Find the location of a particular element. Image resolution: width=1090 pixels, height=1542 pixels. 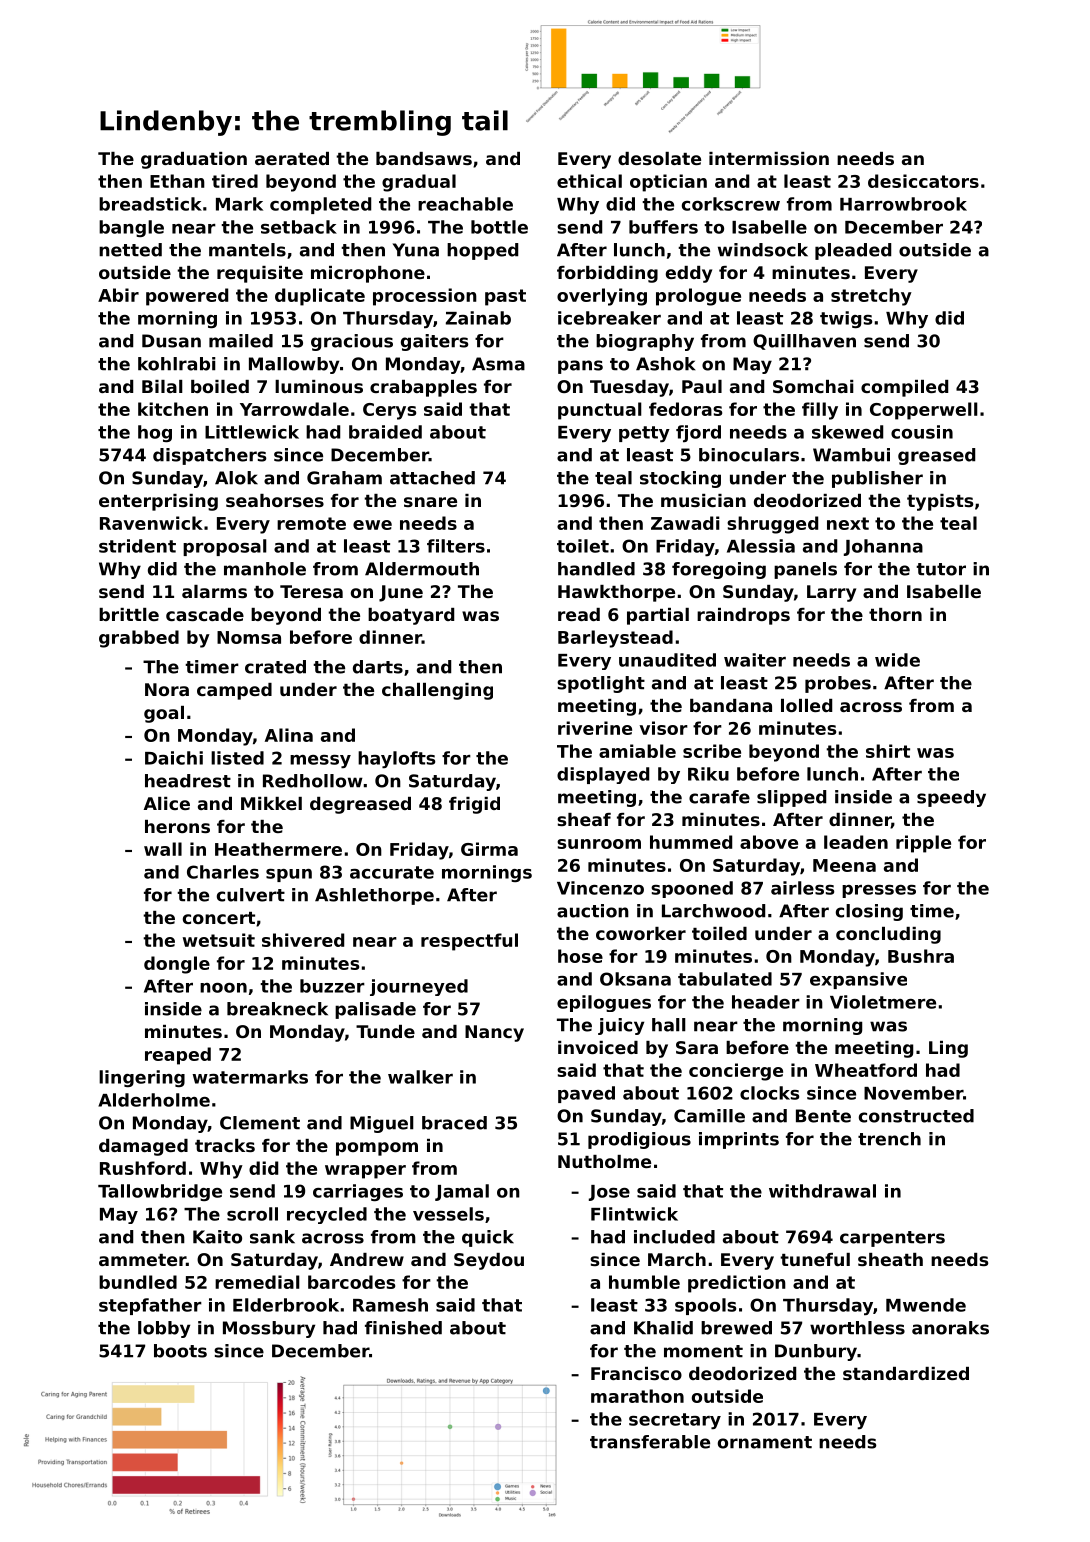

transferable is located at coordinates (650, 1442).
